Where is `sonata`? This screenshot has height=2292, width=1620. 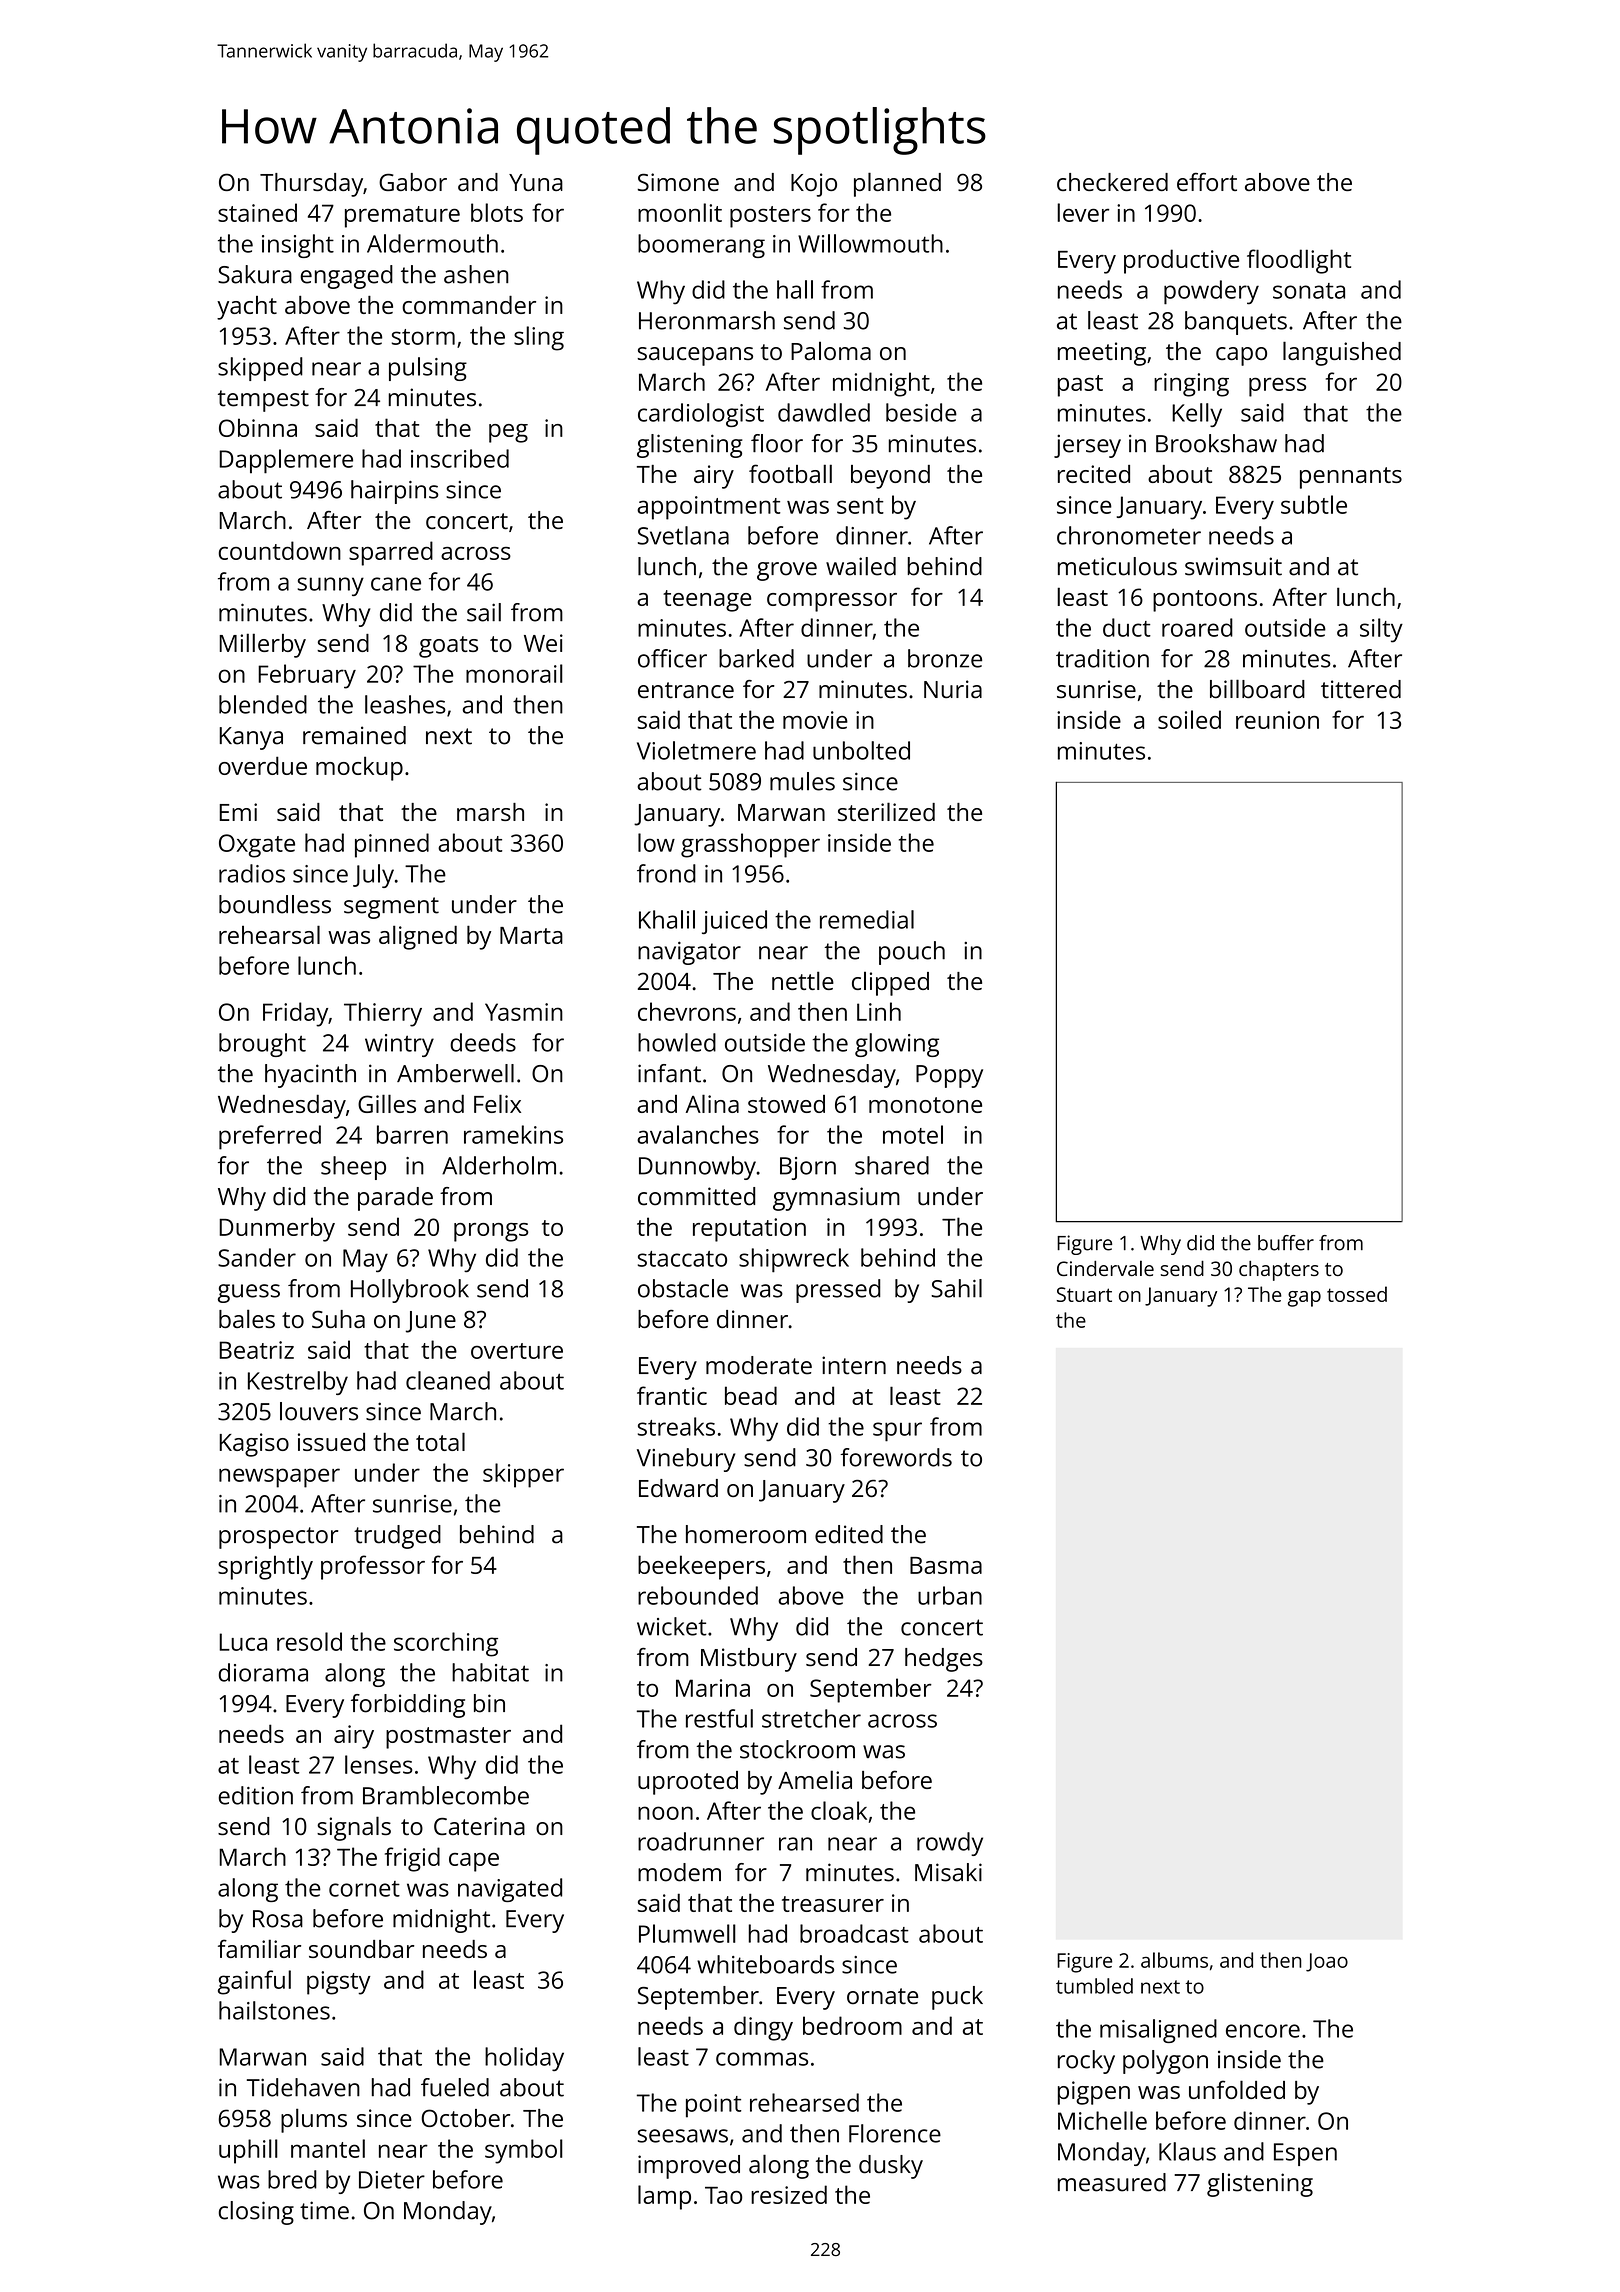
sonata is located at coordinates (1309, 291).
